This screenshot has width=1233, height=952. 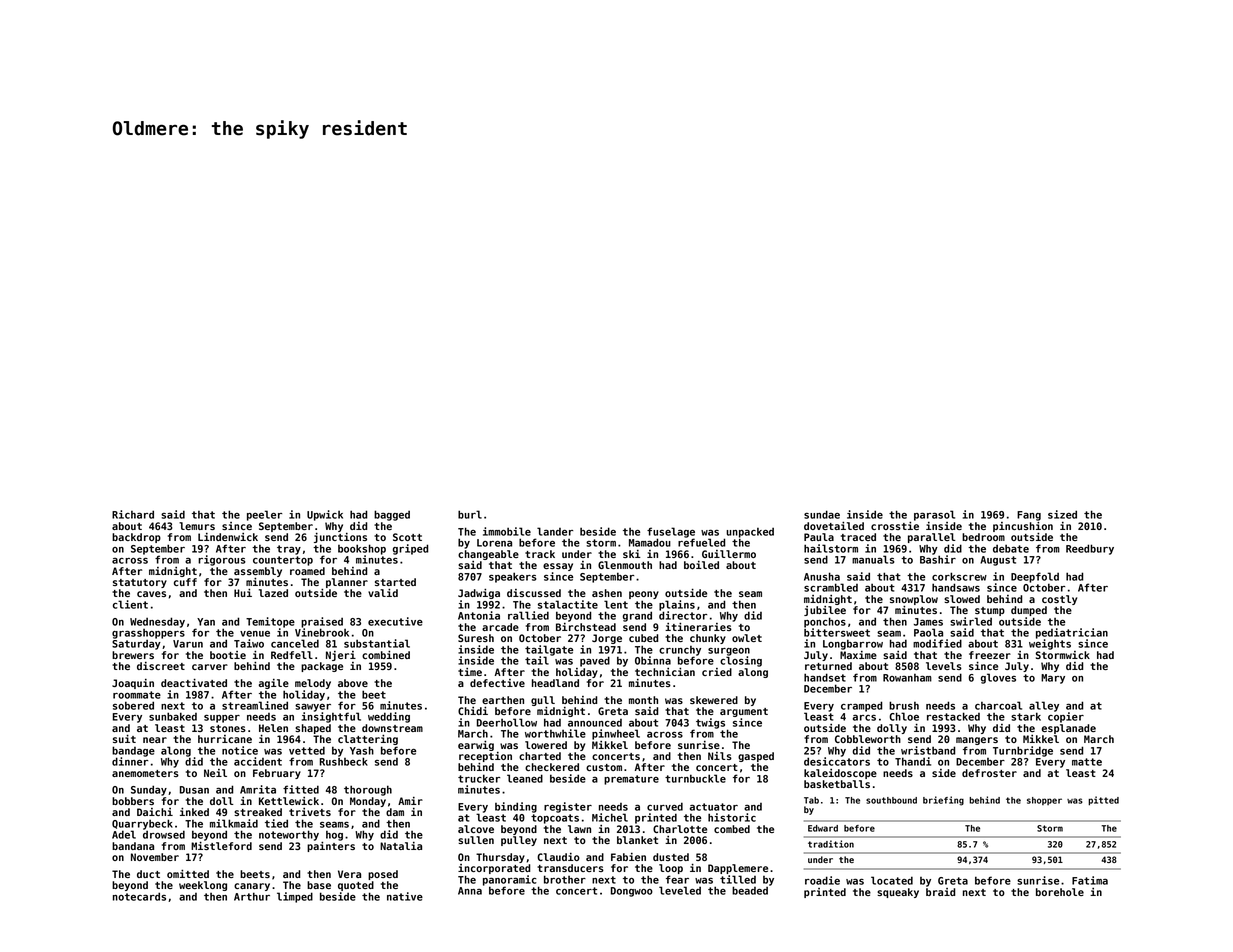 What do you see at coordinates (401, 846) in the screenshot?
I see `Natalia` at bounding box center [401, 846].
